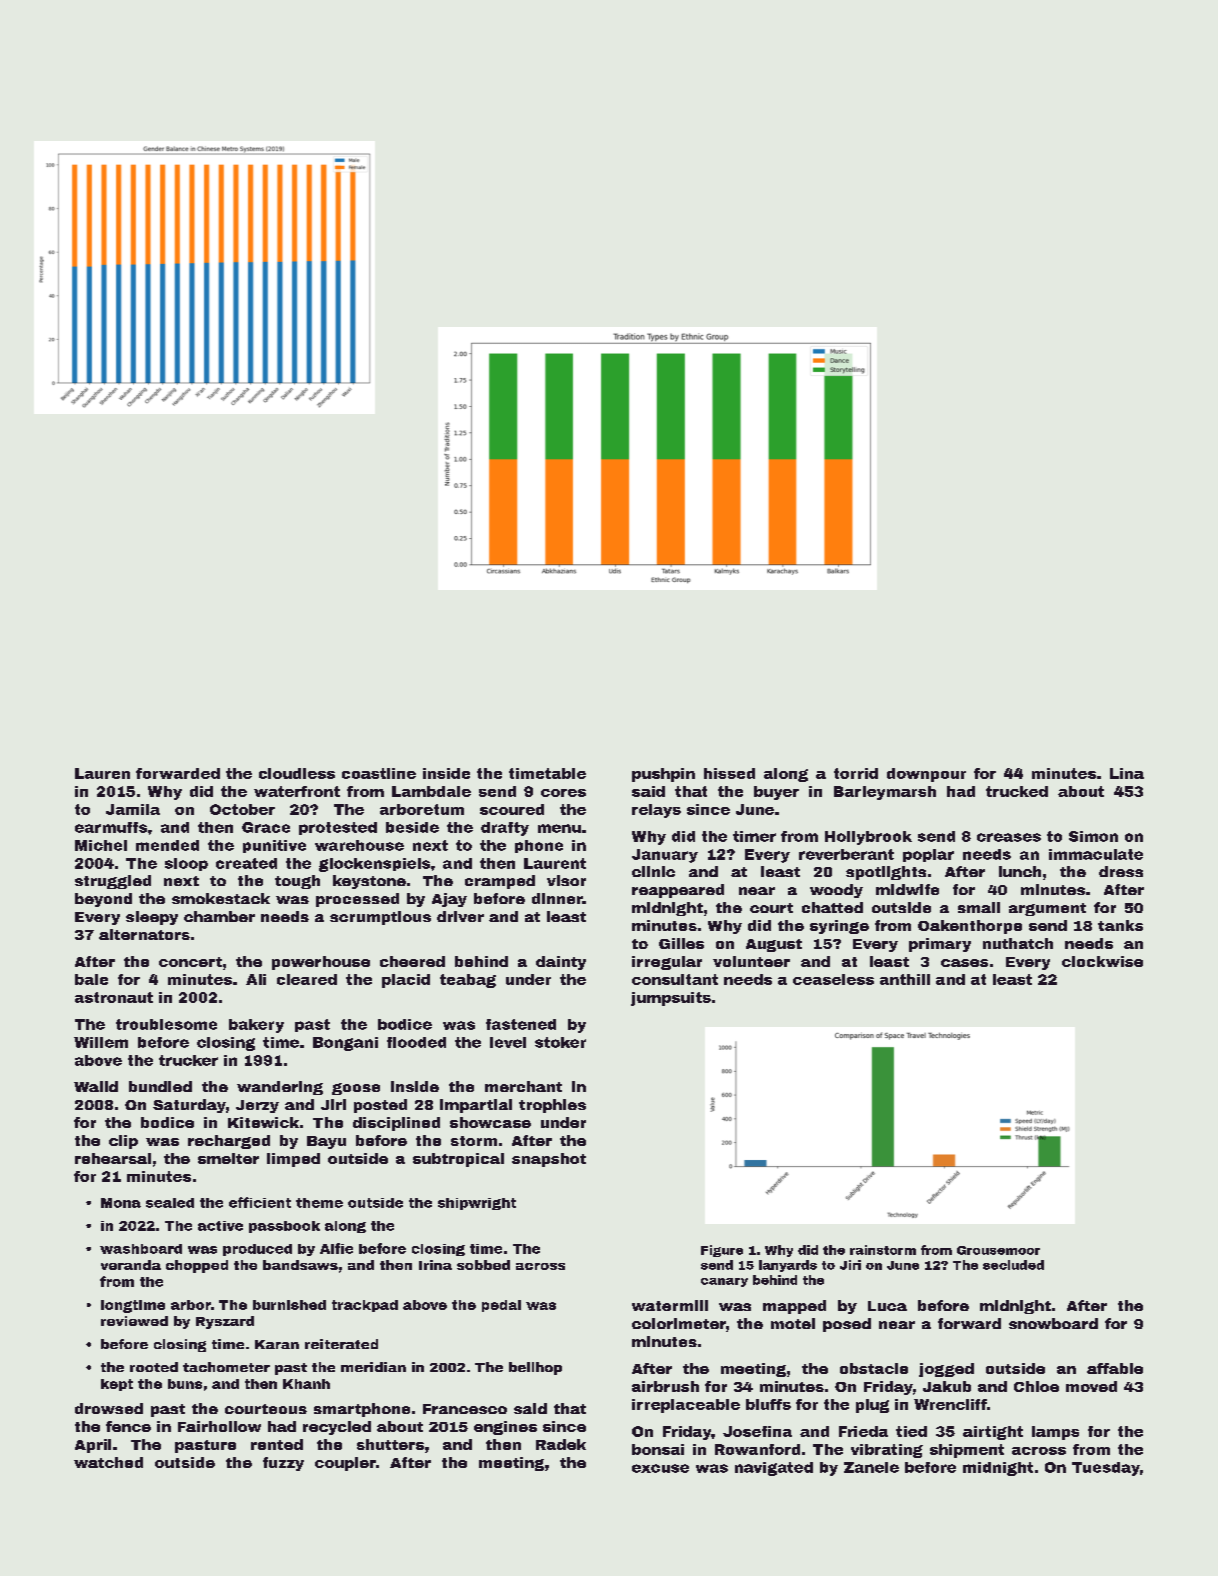  What do you see at coordinates (338, 828) in the screenshot?
I see `protested` at bounding box center [338, 828].
